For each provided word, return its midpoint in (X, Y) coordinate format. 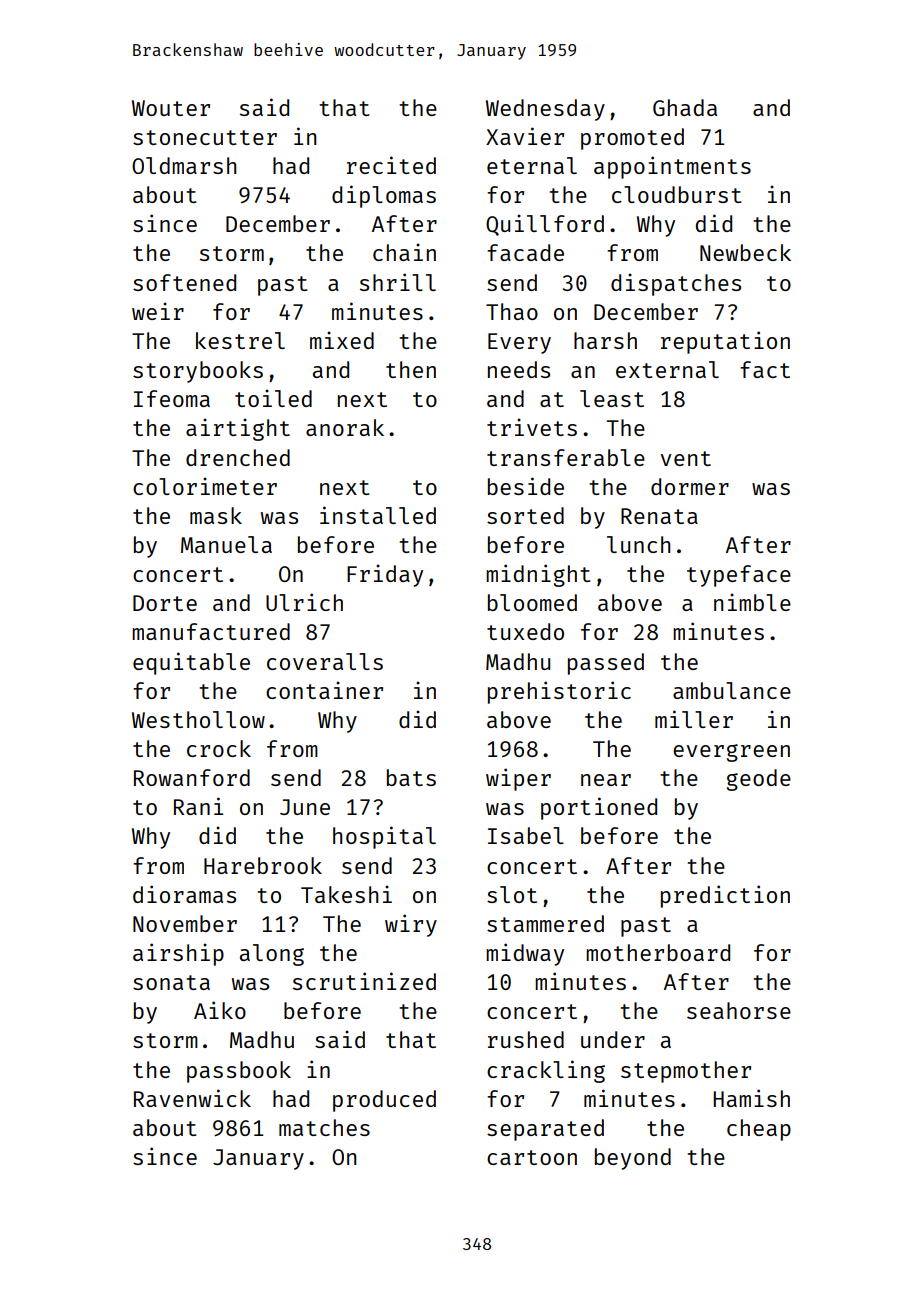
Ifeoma (172, 398)
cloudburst (677, 194)
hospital (384, 837)
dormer (690, 486)
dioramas (184, 894)
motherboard (658, 952)
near (606, 780)
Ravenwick (192, 1098)
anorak (345, 427)
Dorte (165, 603)
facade (525, 252)
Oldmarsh (184, 165)
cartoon (532, 1157)
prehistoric (559, 692)
